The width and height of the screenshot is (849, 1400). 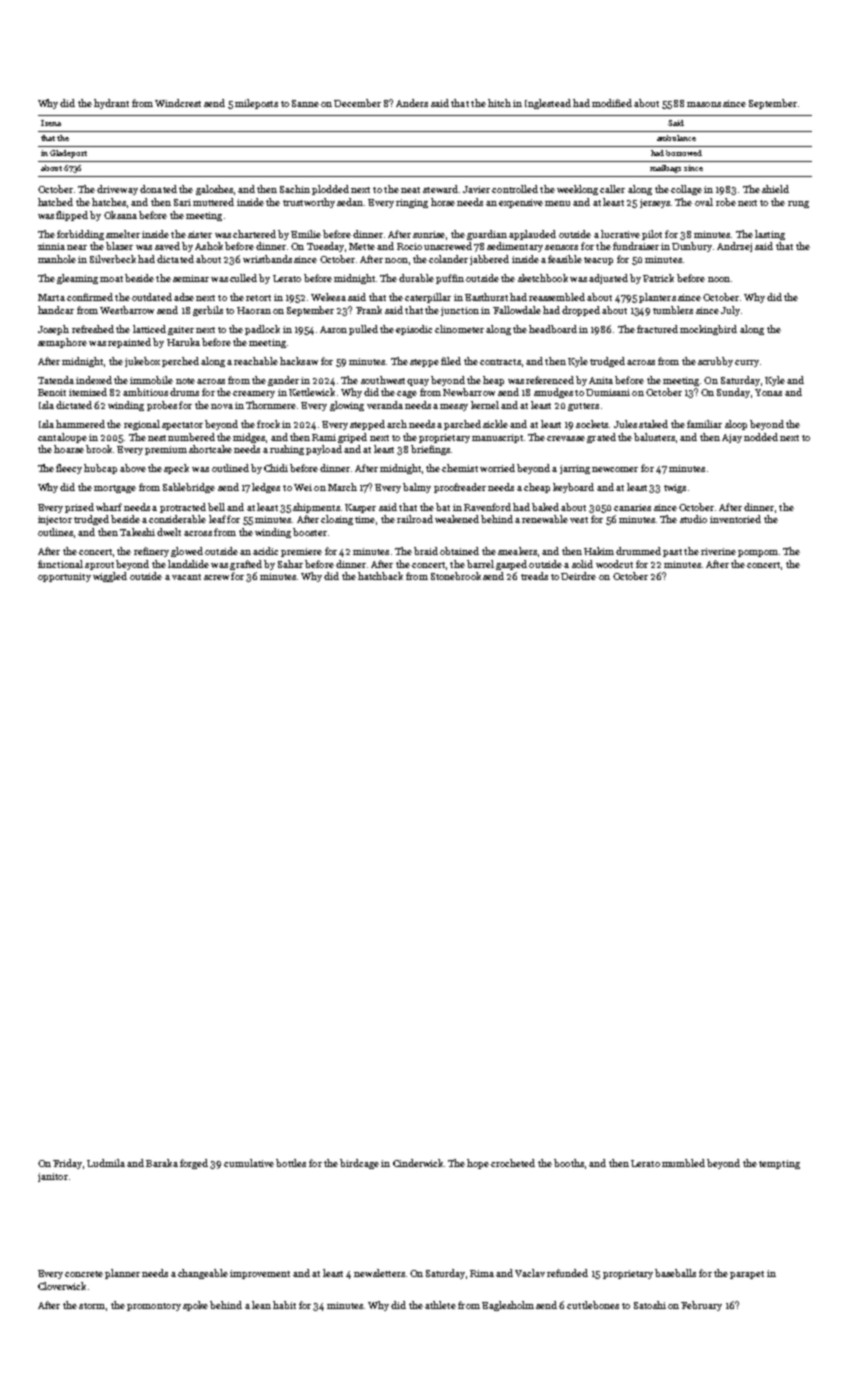 What do you see at coordinates (655, 203) in the screenshot?
I see `jerseys` at bounding box center [655, 203].
